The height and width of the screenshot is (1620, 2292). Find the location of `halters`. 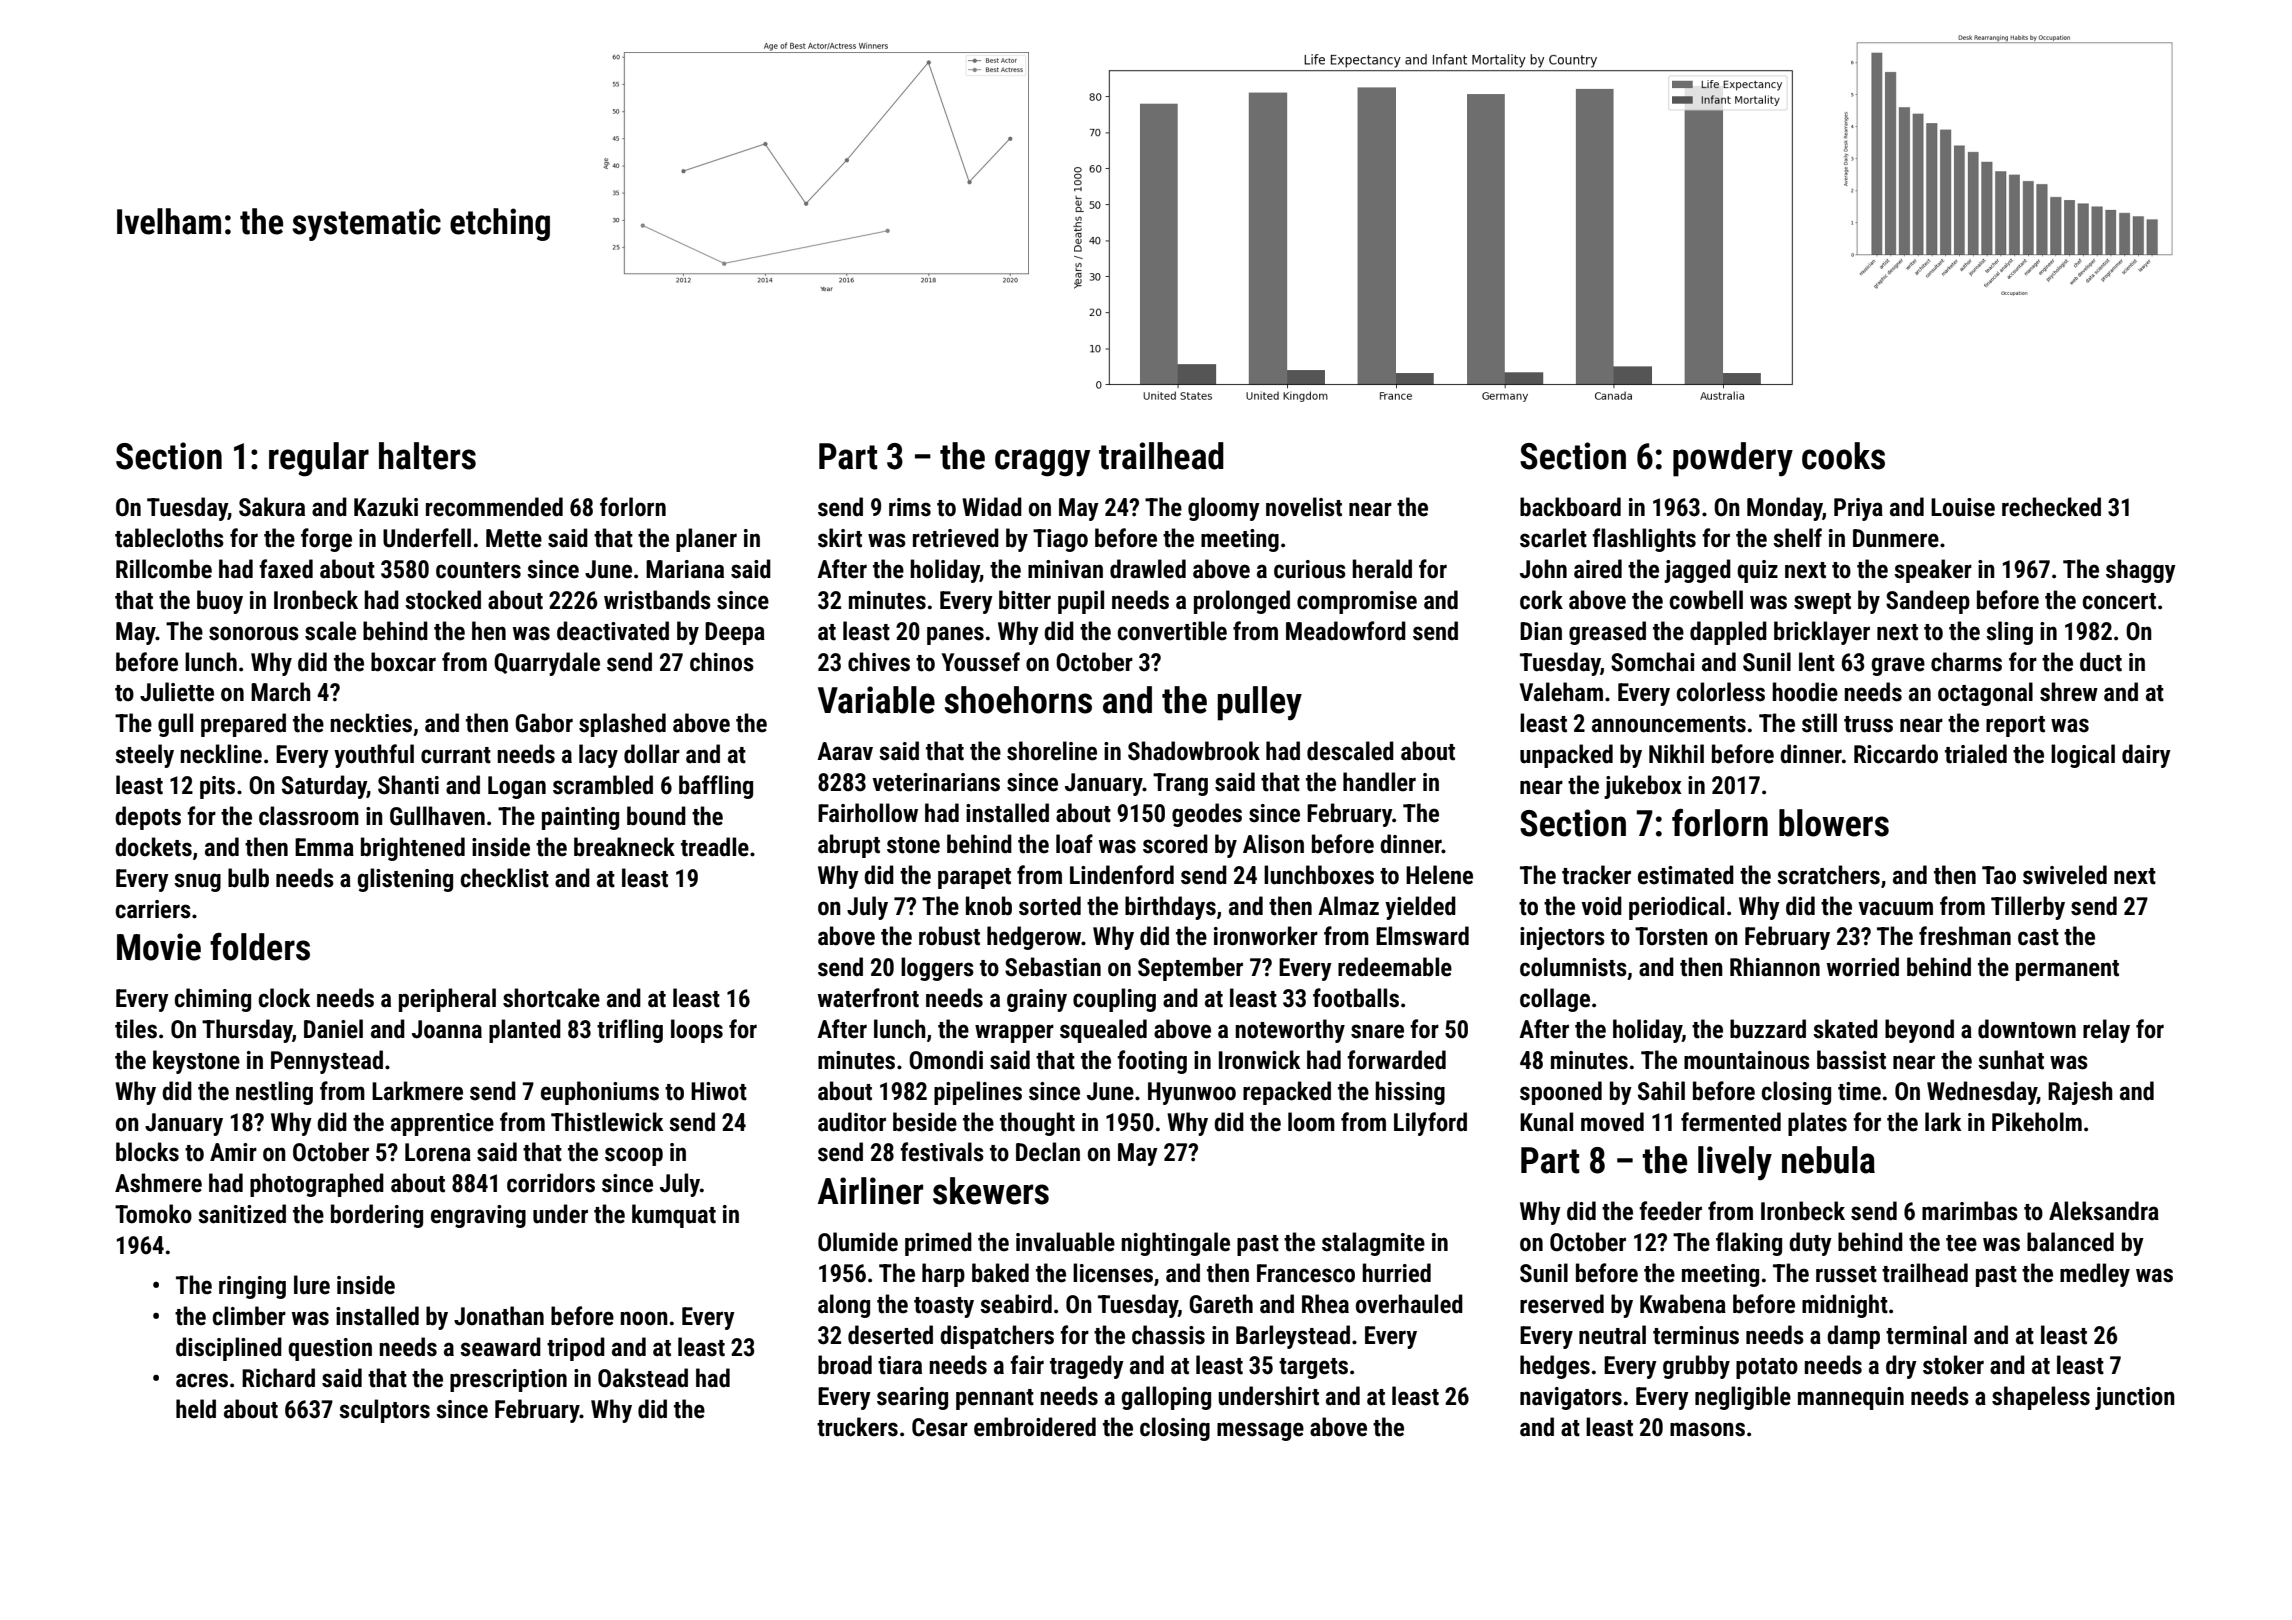

halters is located at coordinates (427, 456).
